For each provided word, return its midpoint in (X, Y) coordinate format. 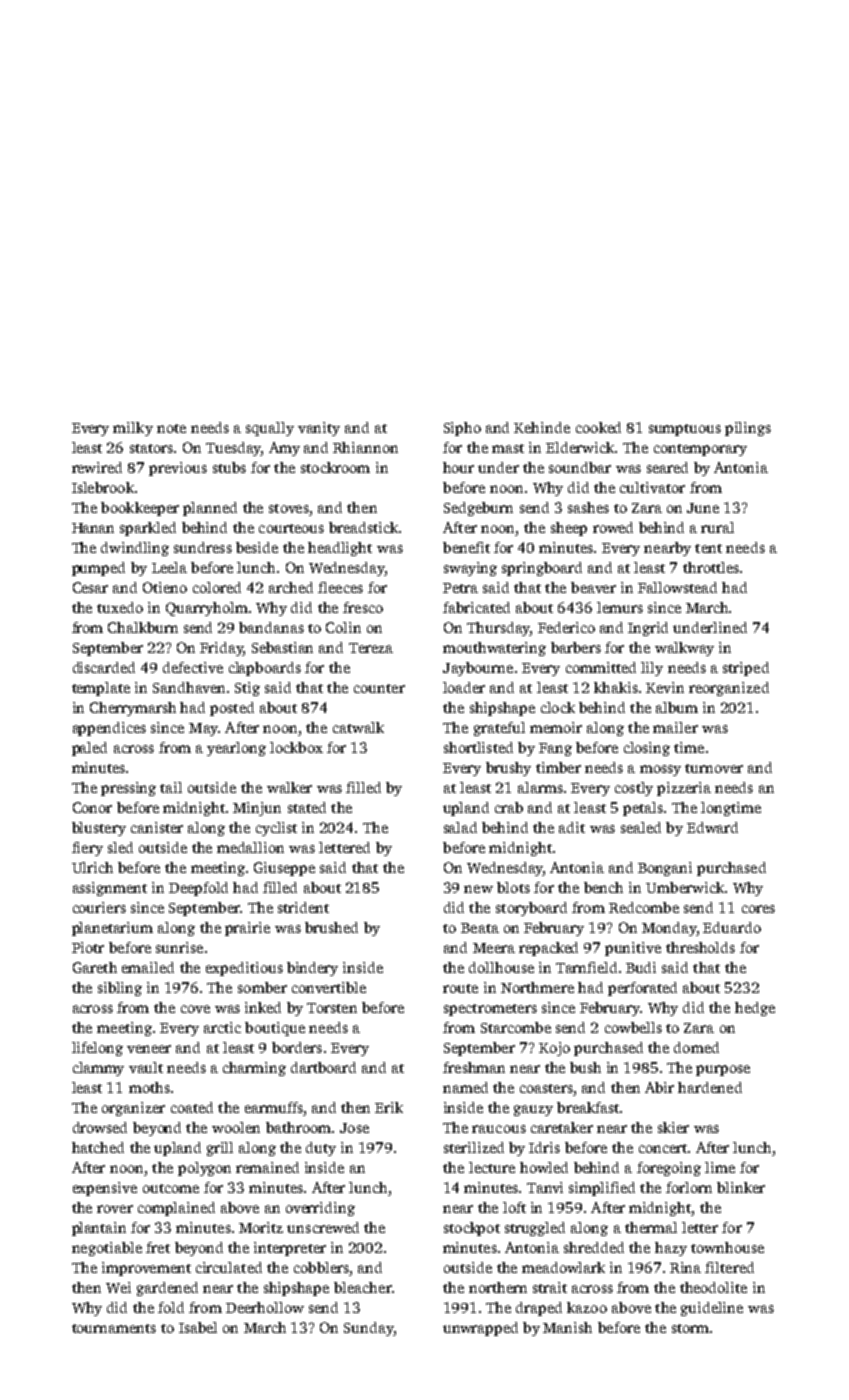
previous (178, 469)
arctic (222, 1027)
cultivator (652, 487)
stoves (289, 508)
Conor (92, 807)
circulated (229, 1267)
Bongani (665, 869)
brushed (331, 927)
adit (572, 827)
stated (307, 807)
